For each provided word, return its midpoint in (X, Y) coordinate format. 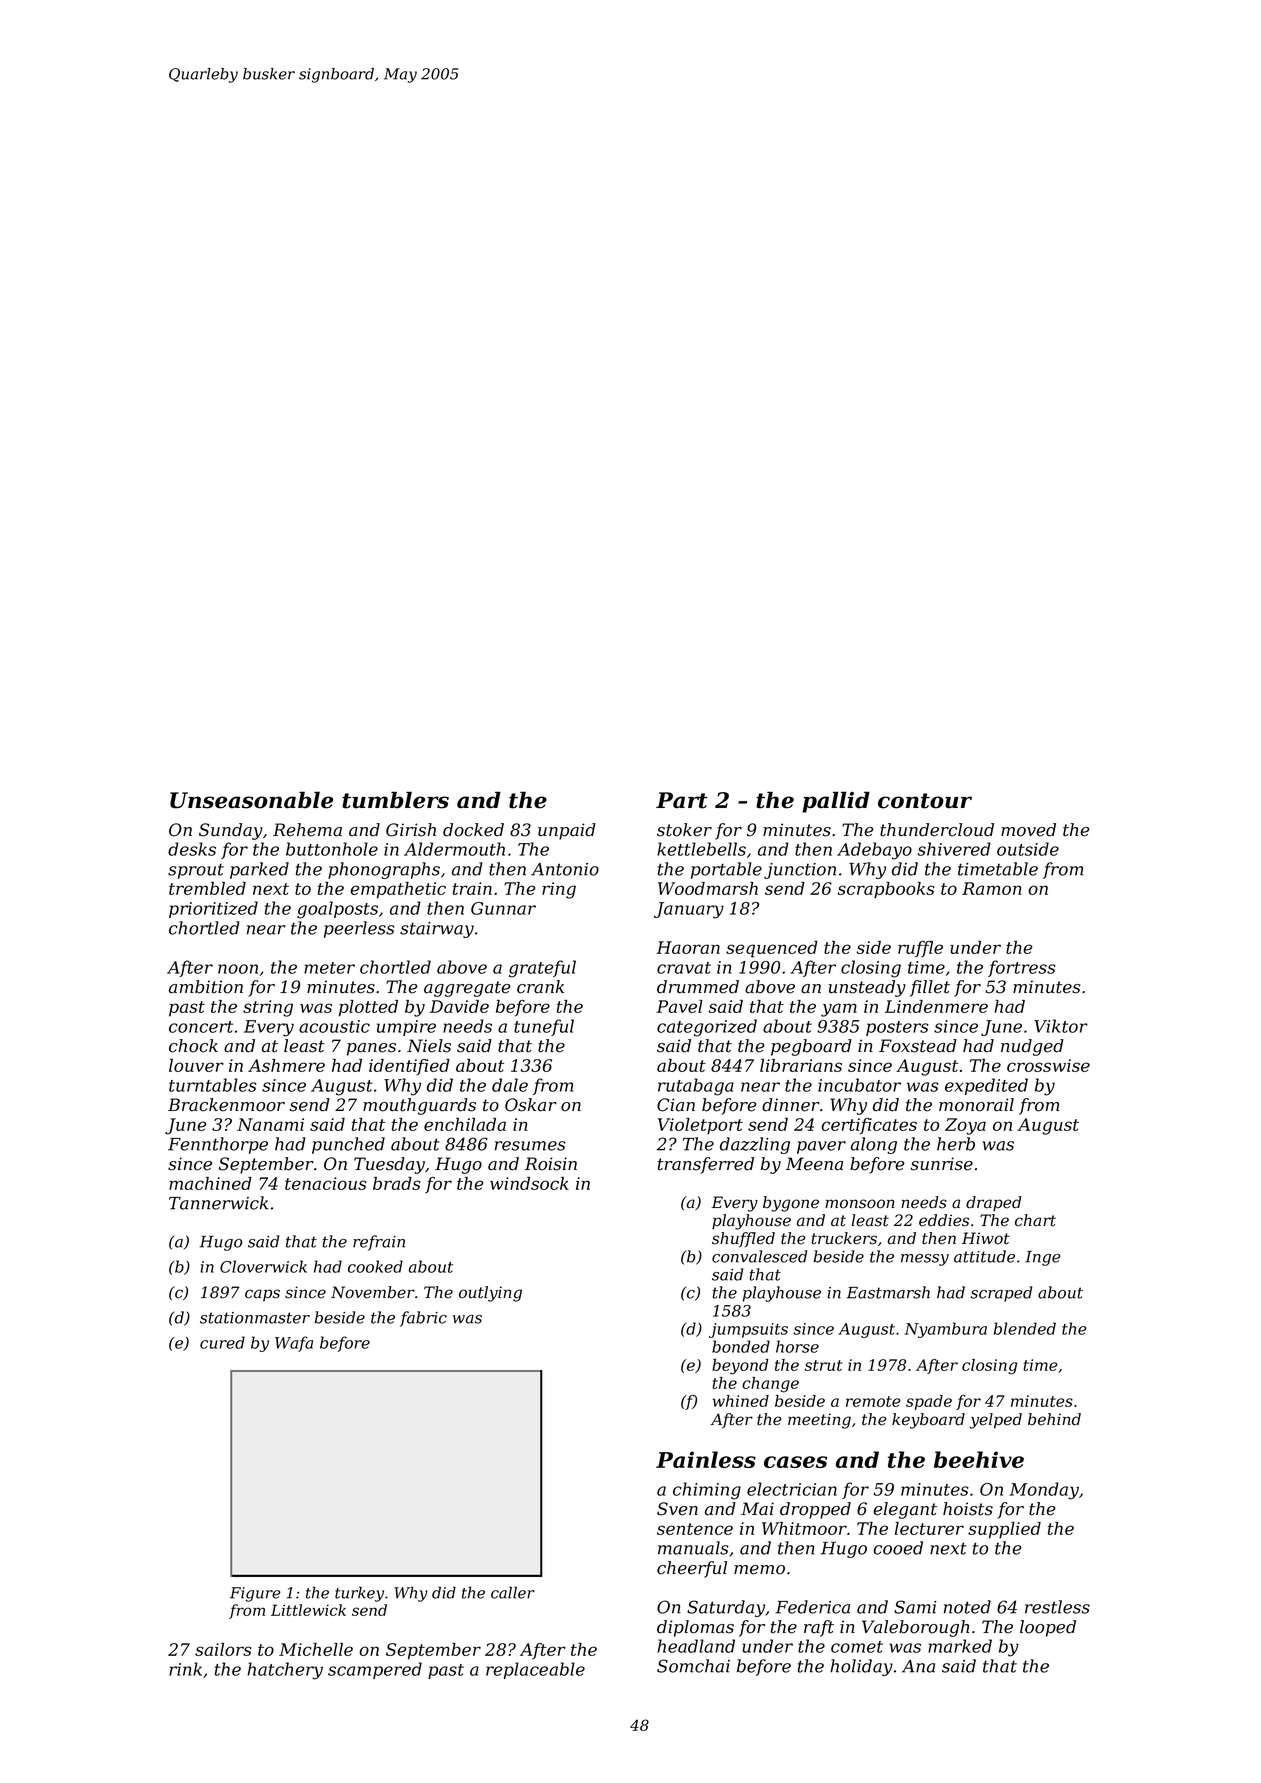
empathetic (398, 890)
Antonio (565, 869)
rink (185, 1669)
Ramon (992, 888)
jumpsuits (748, 1330)
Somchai (693, 1666)
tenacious (325, 1183)
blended (1025, 1328)
